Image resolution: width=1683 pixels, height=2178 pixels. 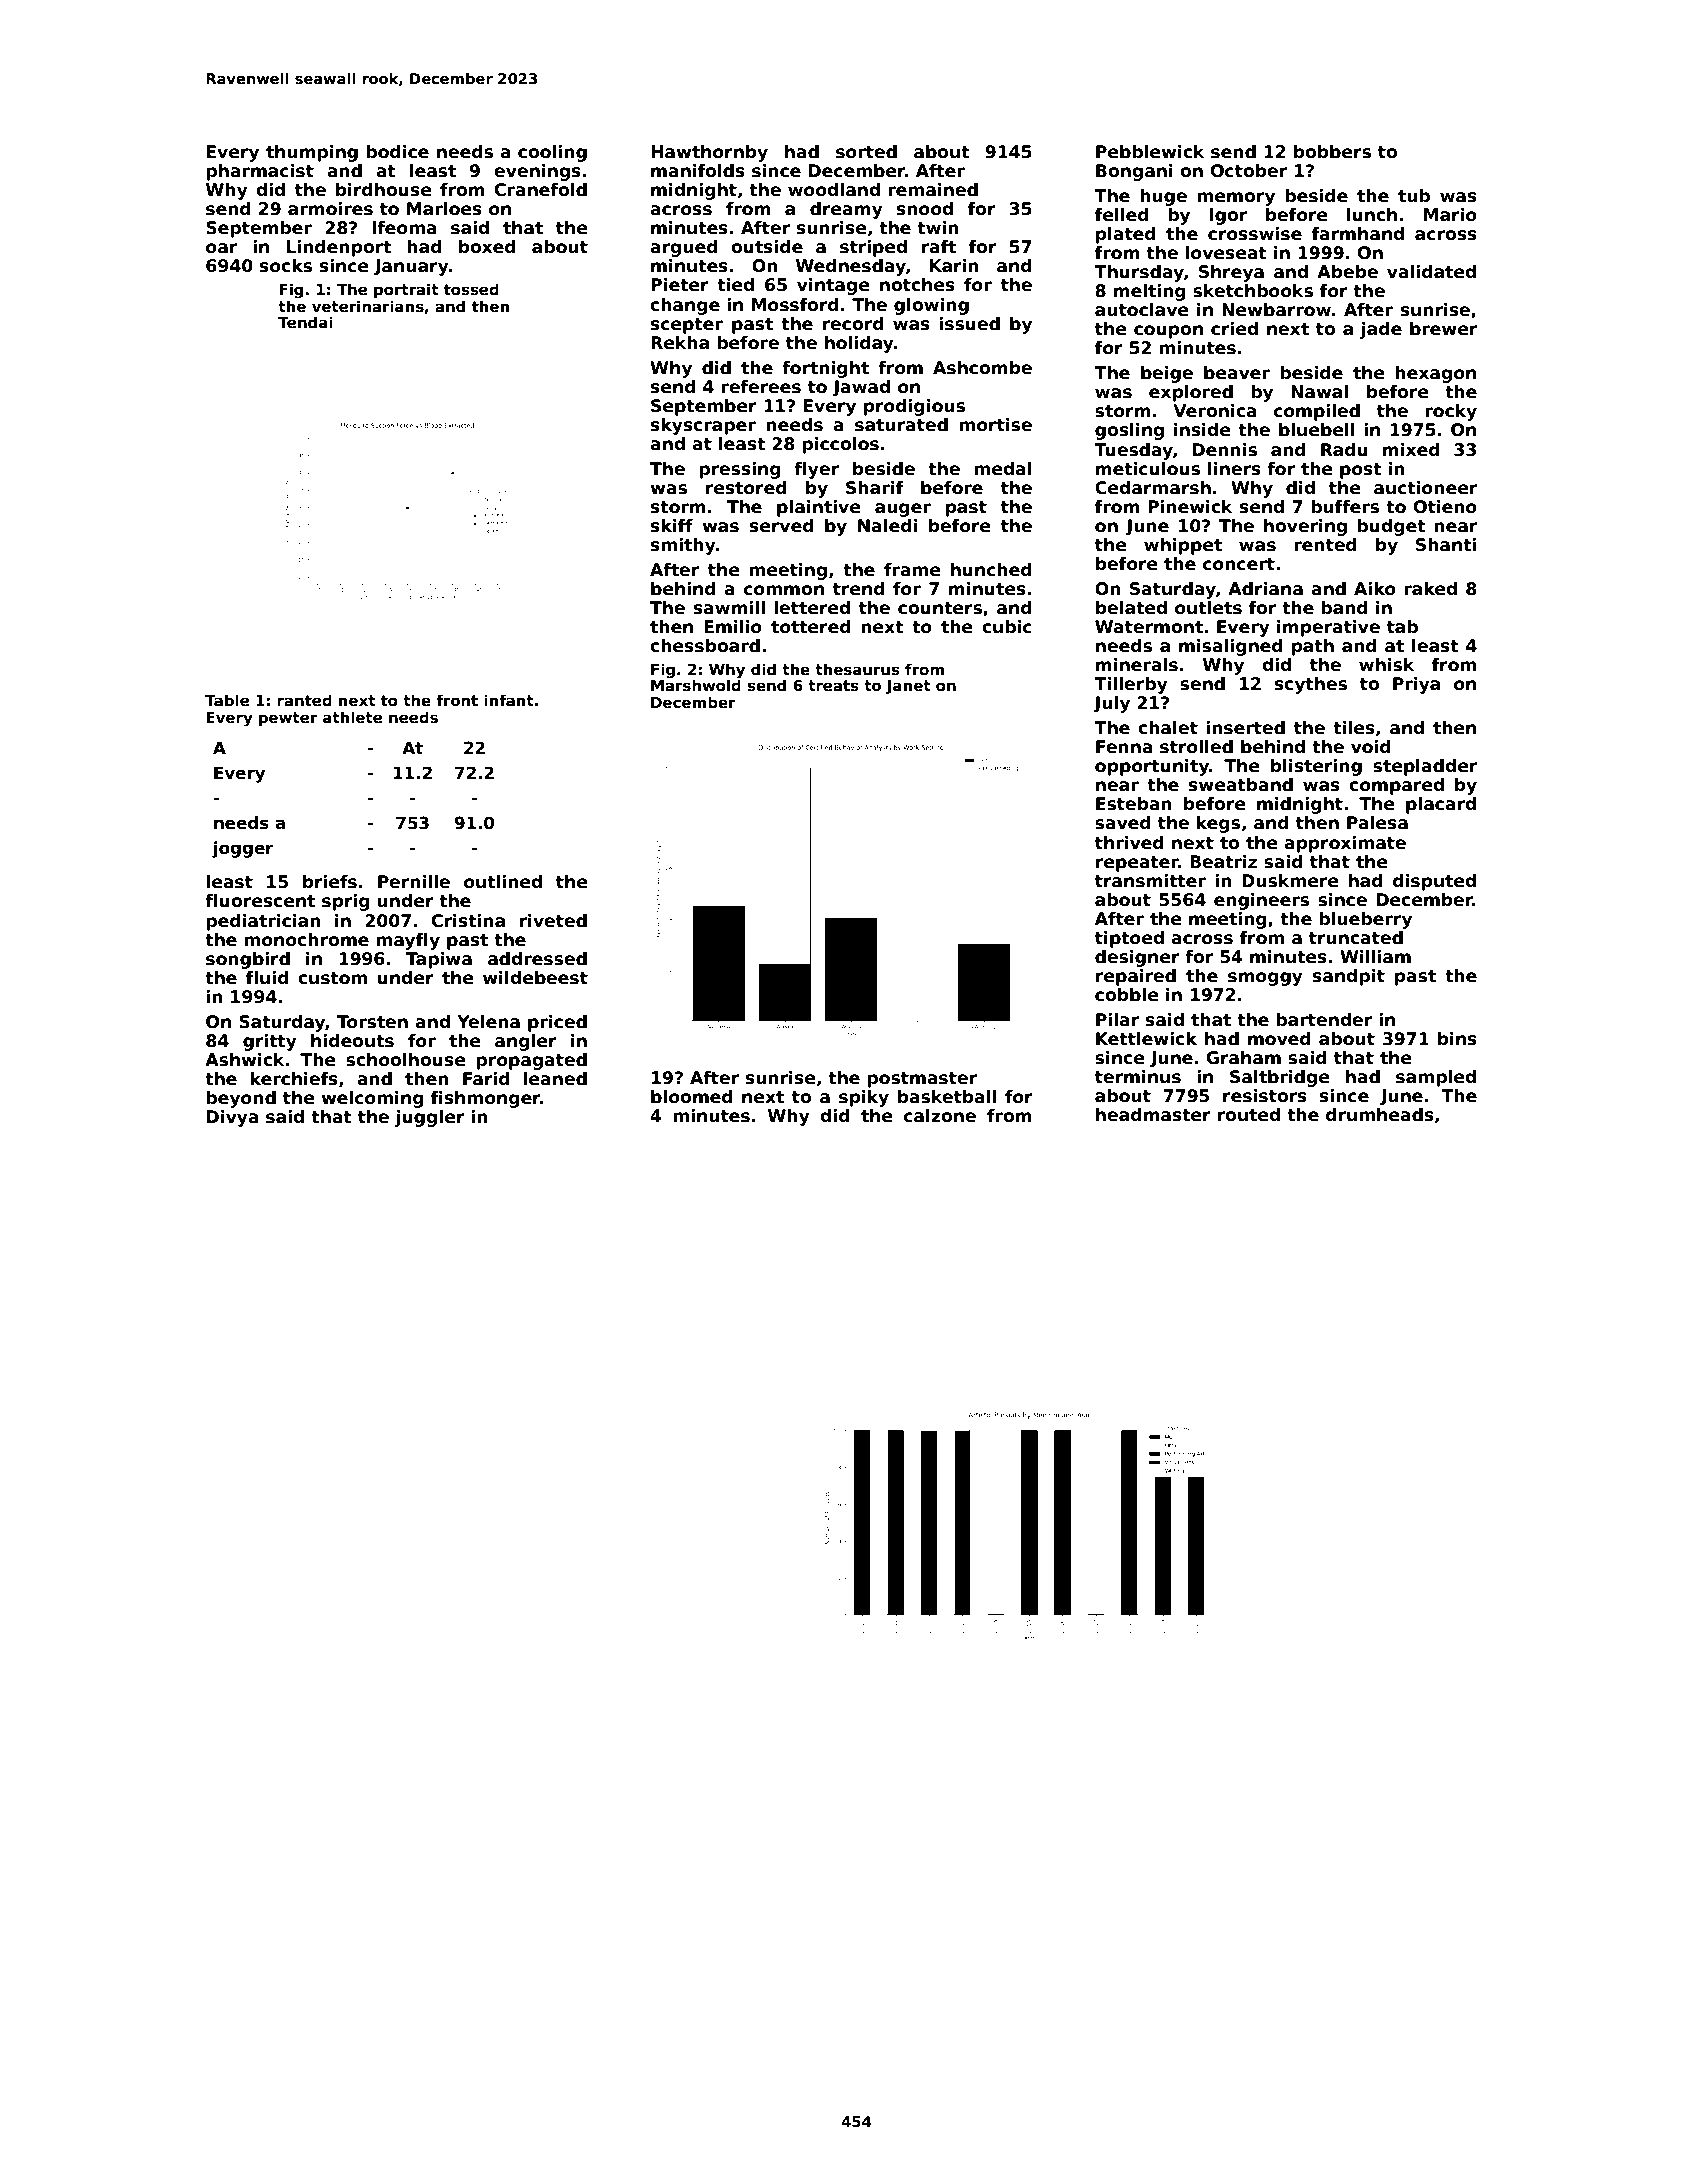 What do you see at coordinates (1129, 939) in the screenshot?
I see `tiptoed` at bounding box center [1129, 939].
